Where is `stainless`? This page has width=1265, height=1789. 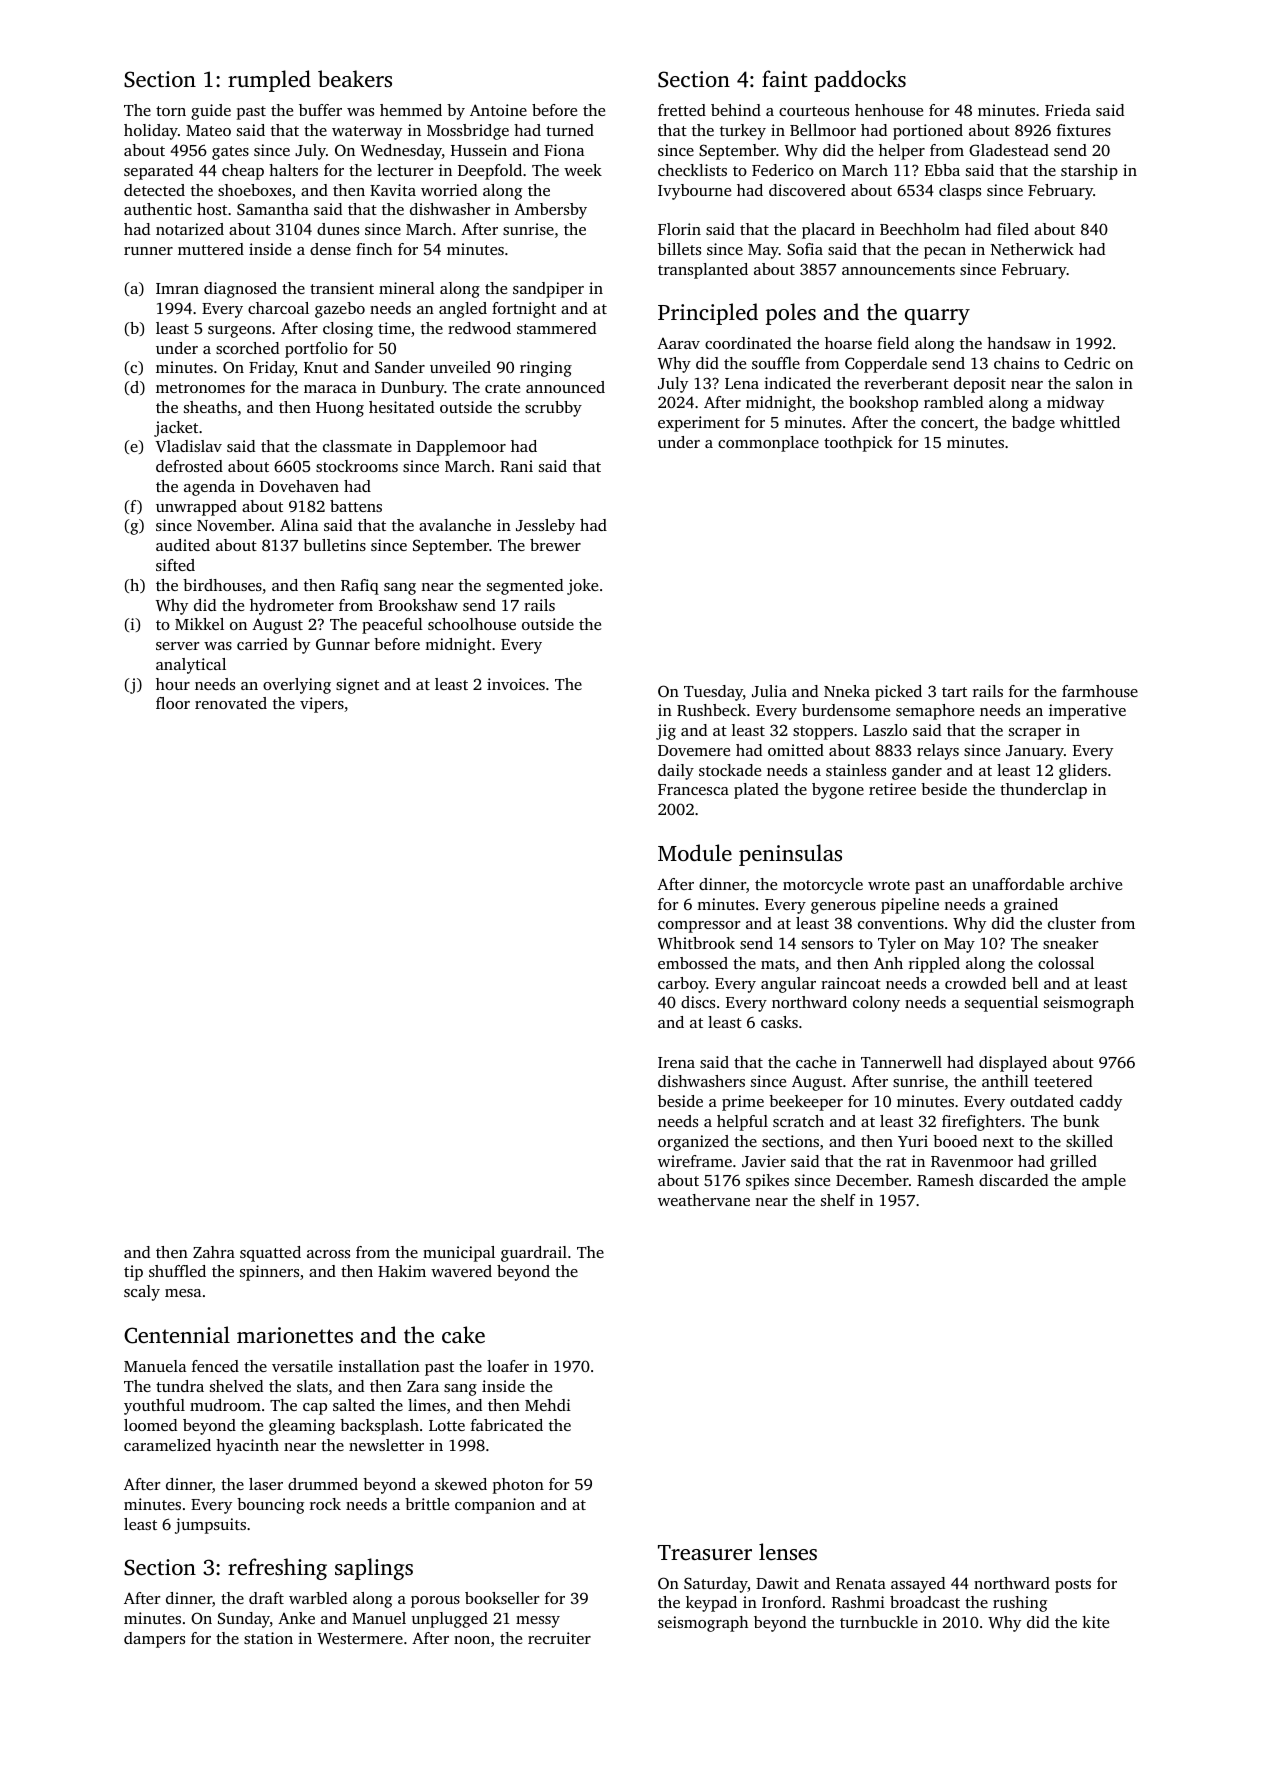
stainless is located at coordinates (856, 770).
